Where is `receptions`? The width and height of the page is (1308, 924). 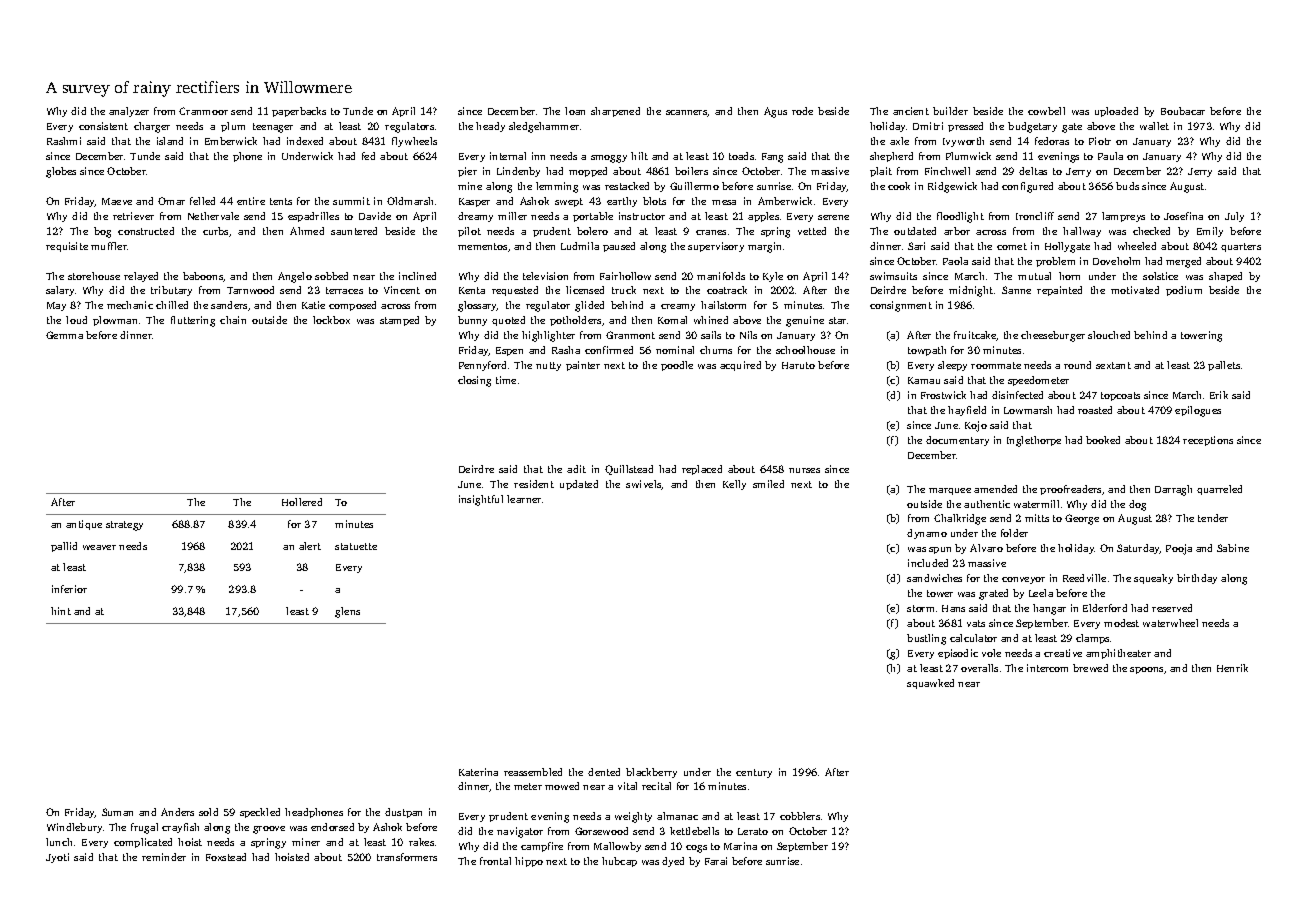 receptions is located at coordinates (1208, 441).
